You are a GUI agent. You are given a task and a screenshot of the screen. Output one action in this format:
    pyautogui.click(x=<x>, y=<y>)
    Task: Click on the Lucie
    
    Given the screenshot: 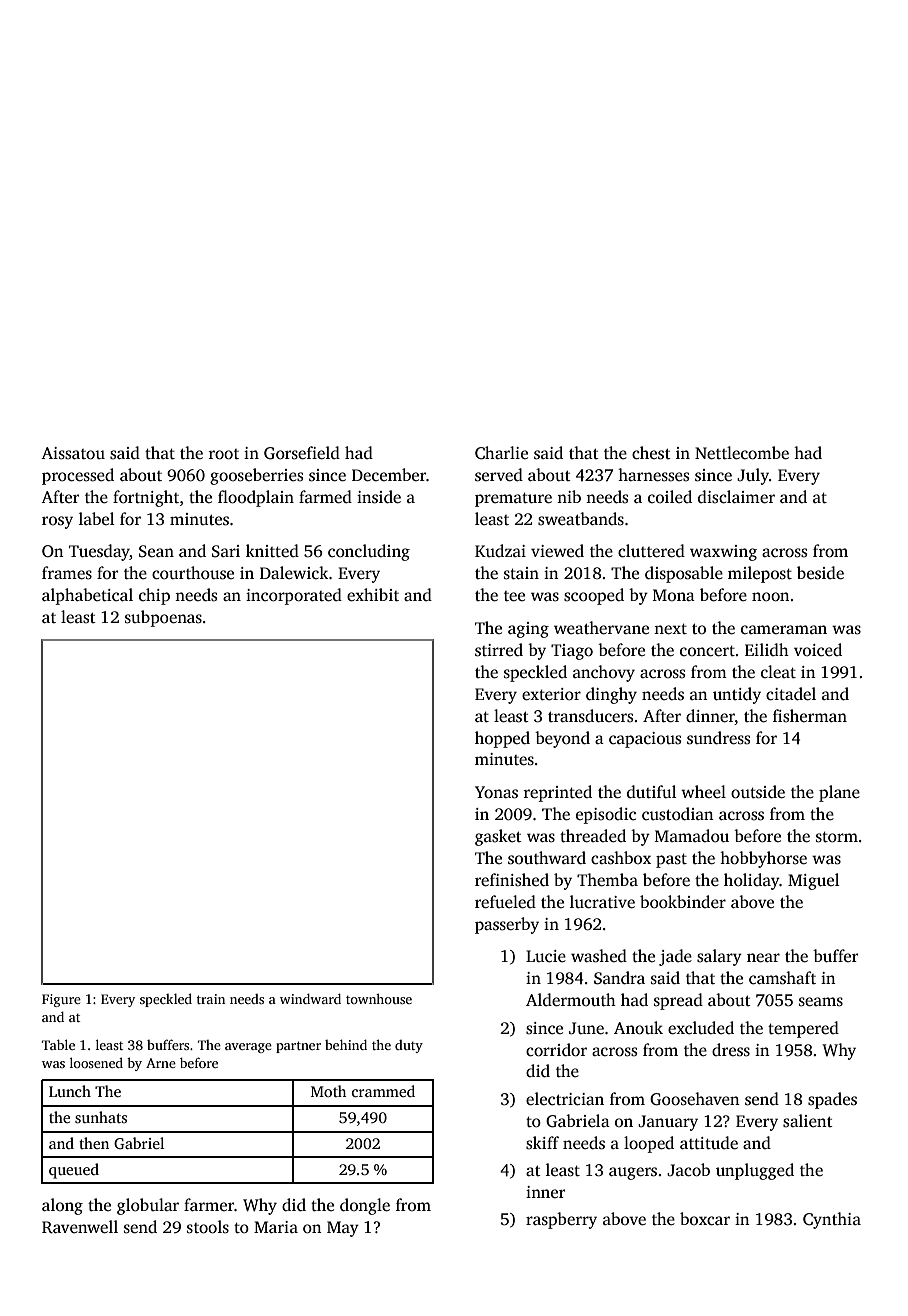 What is the action you would take?
    pyautogui.click(x=546, y=956)
